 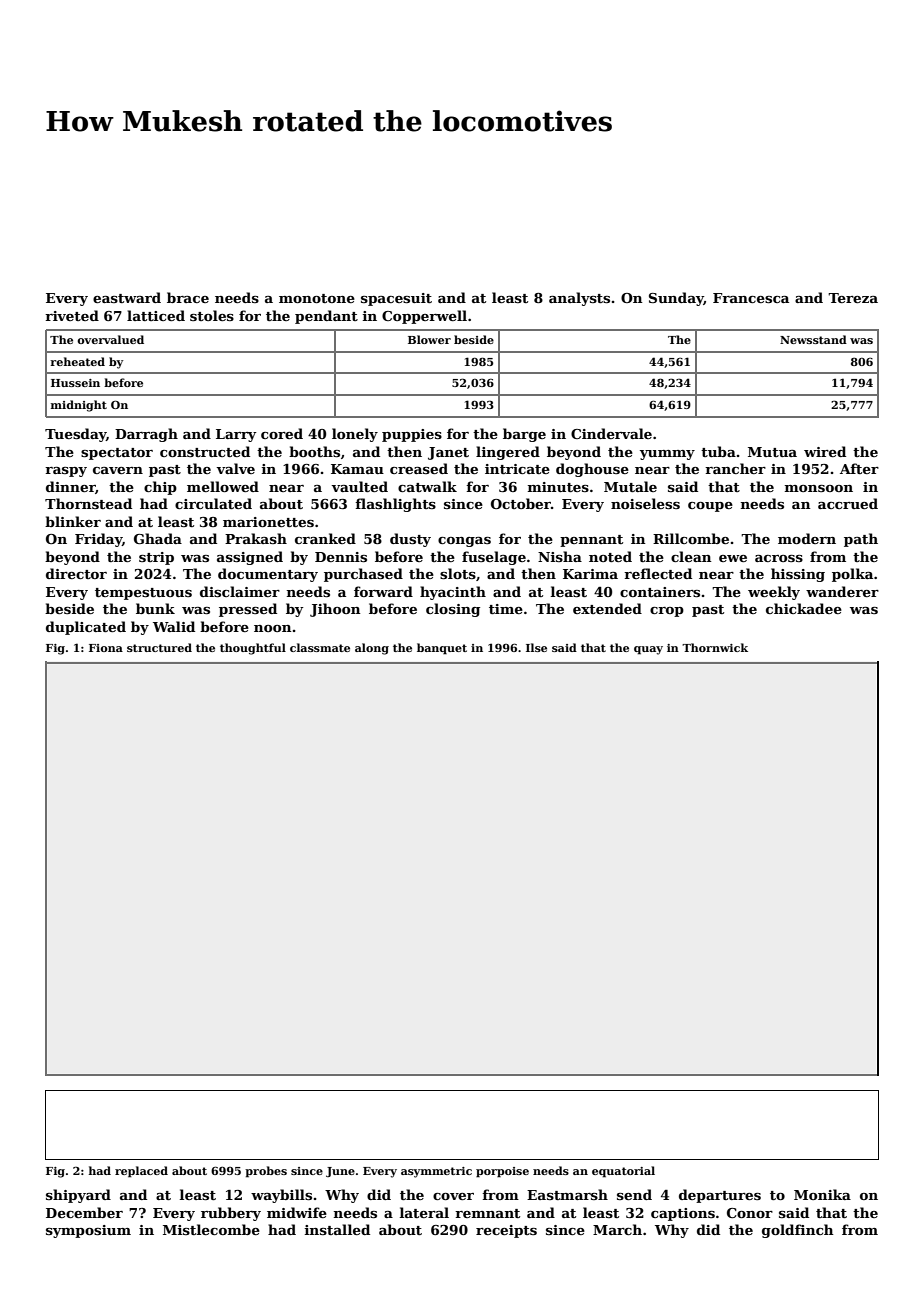 What do you see at coordinates (156, 558) in the document?
I see `strip` at bounding box center [156, 558].
